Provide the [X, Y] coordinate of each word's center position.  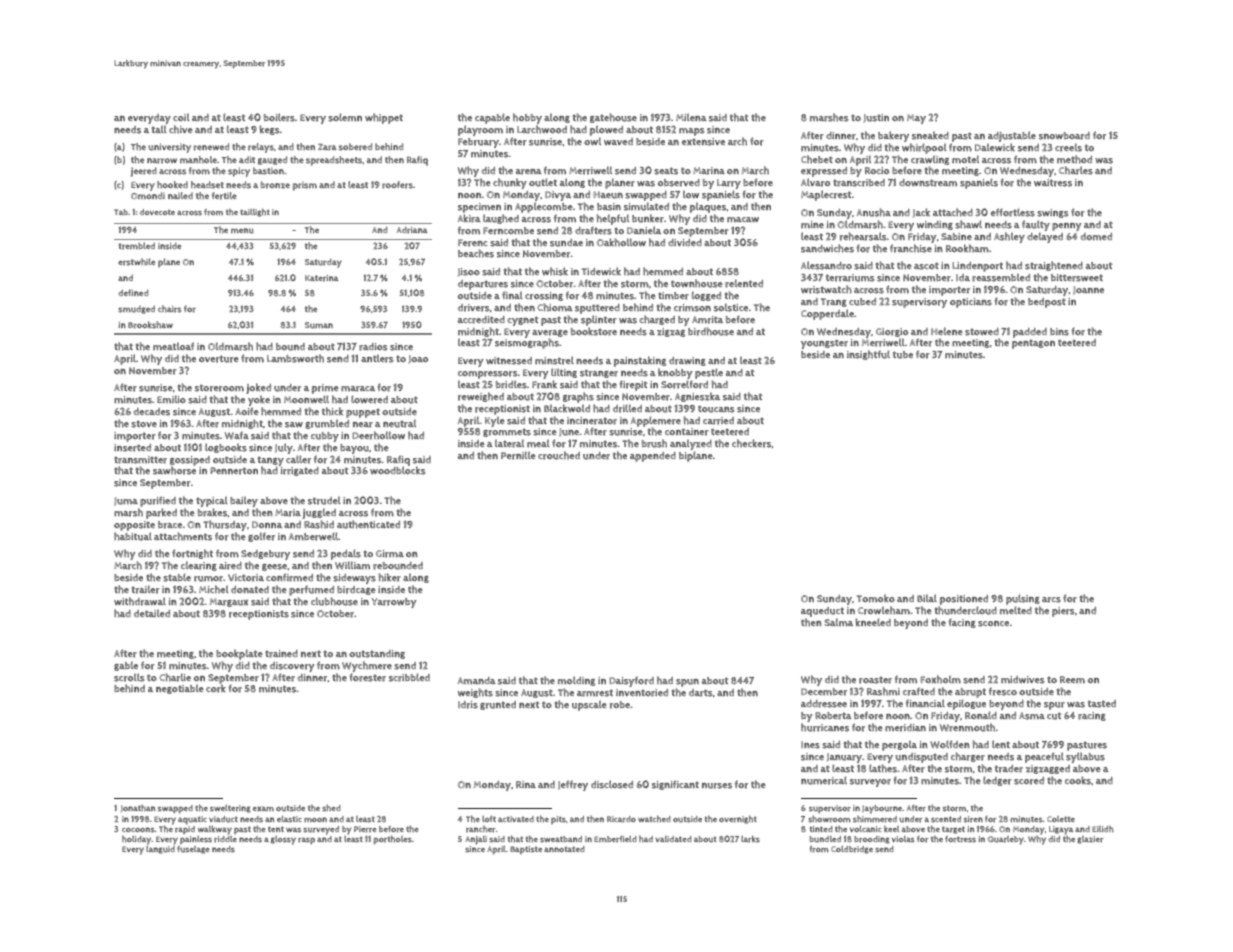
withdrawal [140, 601]
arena [529, 172]
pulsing [1023, 599]
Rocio [877, 170]
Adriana [412, 230]
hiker [390, 577]
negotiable [179, 689]
